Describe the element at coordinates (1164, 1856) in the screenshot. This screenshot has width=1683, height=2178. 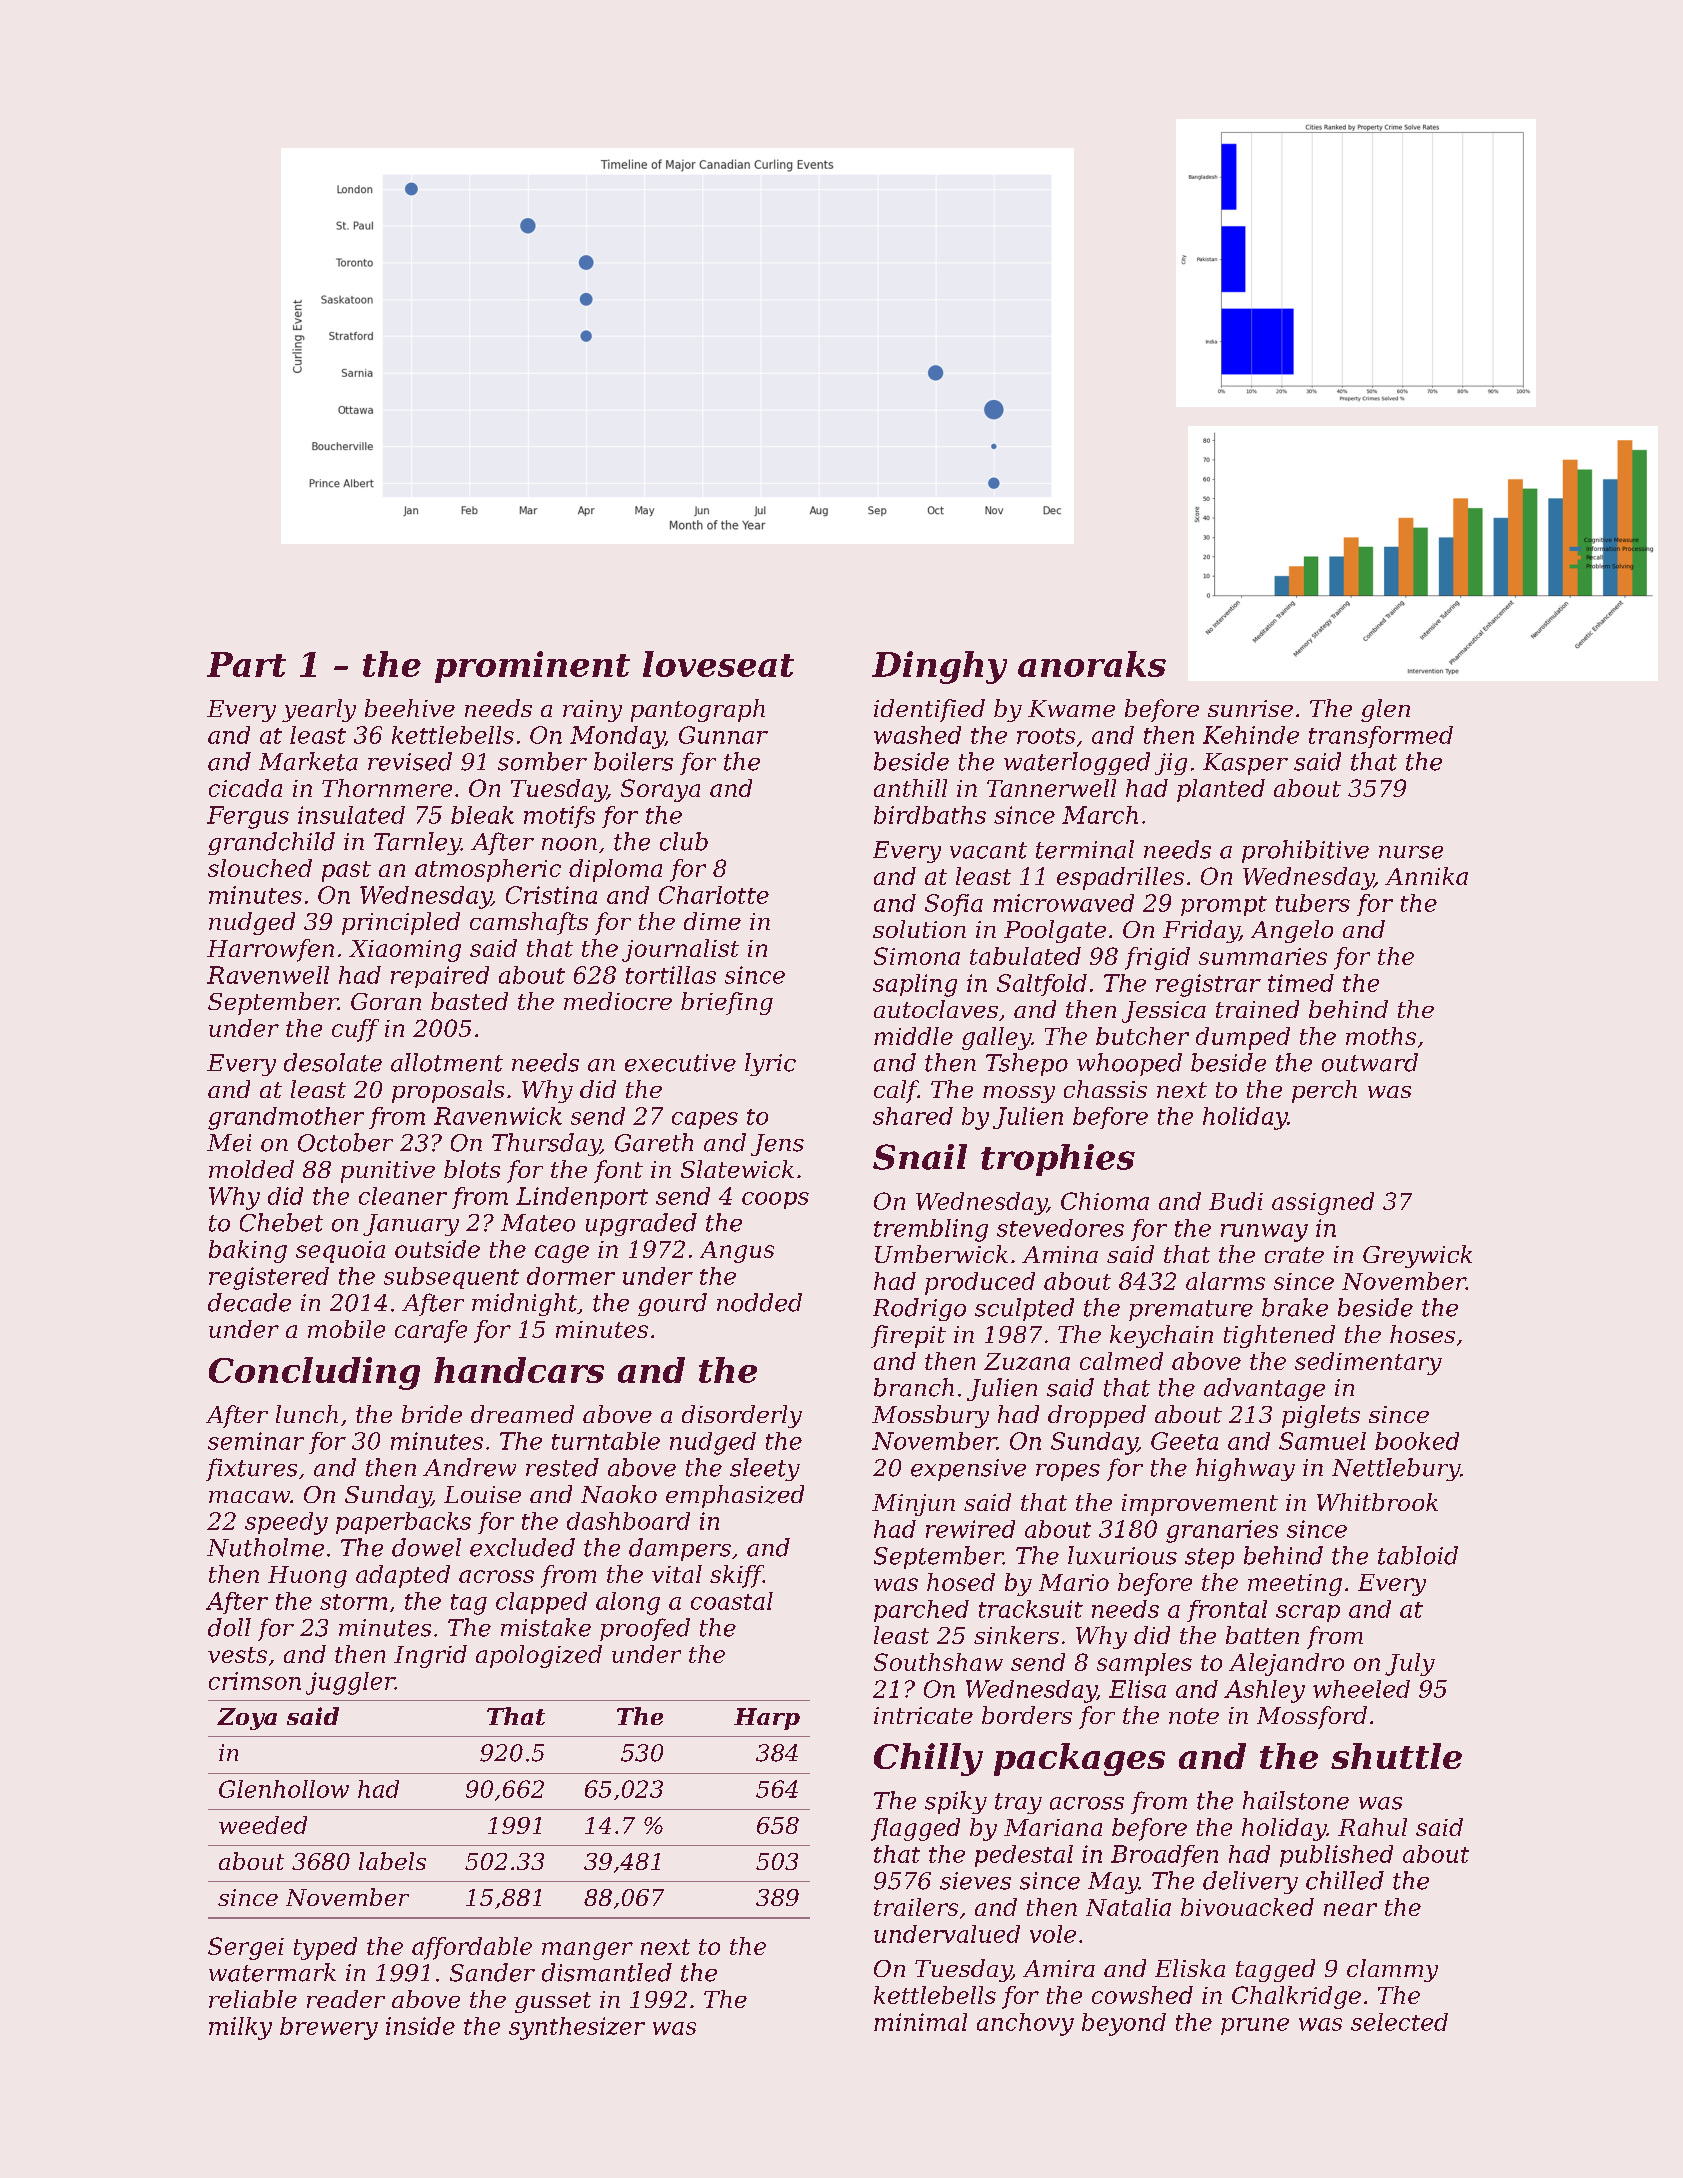
I see `Broadfen` at that location.
